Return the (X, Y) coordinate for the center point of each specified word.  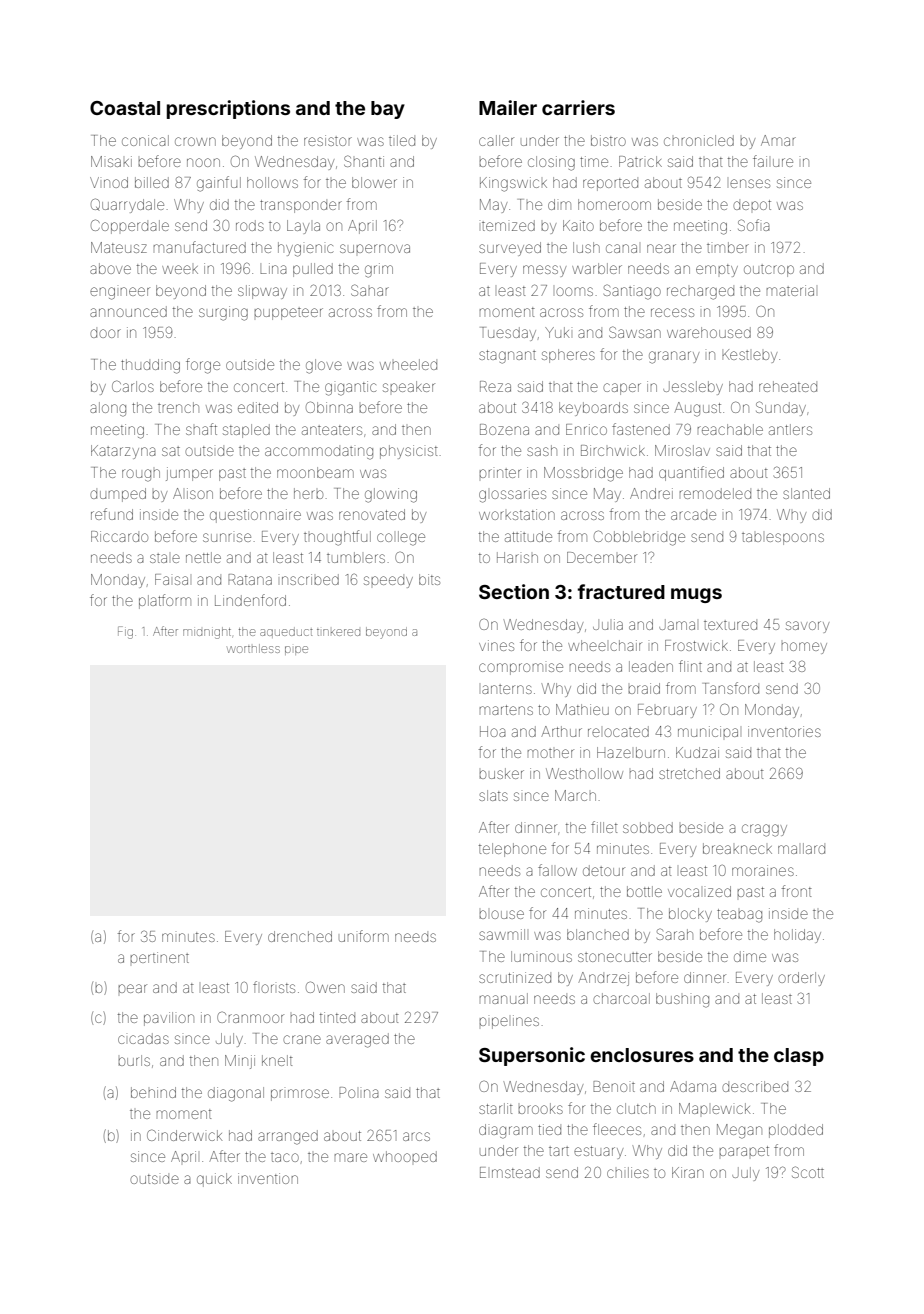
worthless (253, 648)
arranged (288, 1137)
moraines (763, 870)
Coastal (125, 108)
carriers (578, 107)
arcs (416, 1136)
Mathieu (582, 709)
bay (388, 110)
